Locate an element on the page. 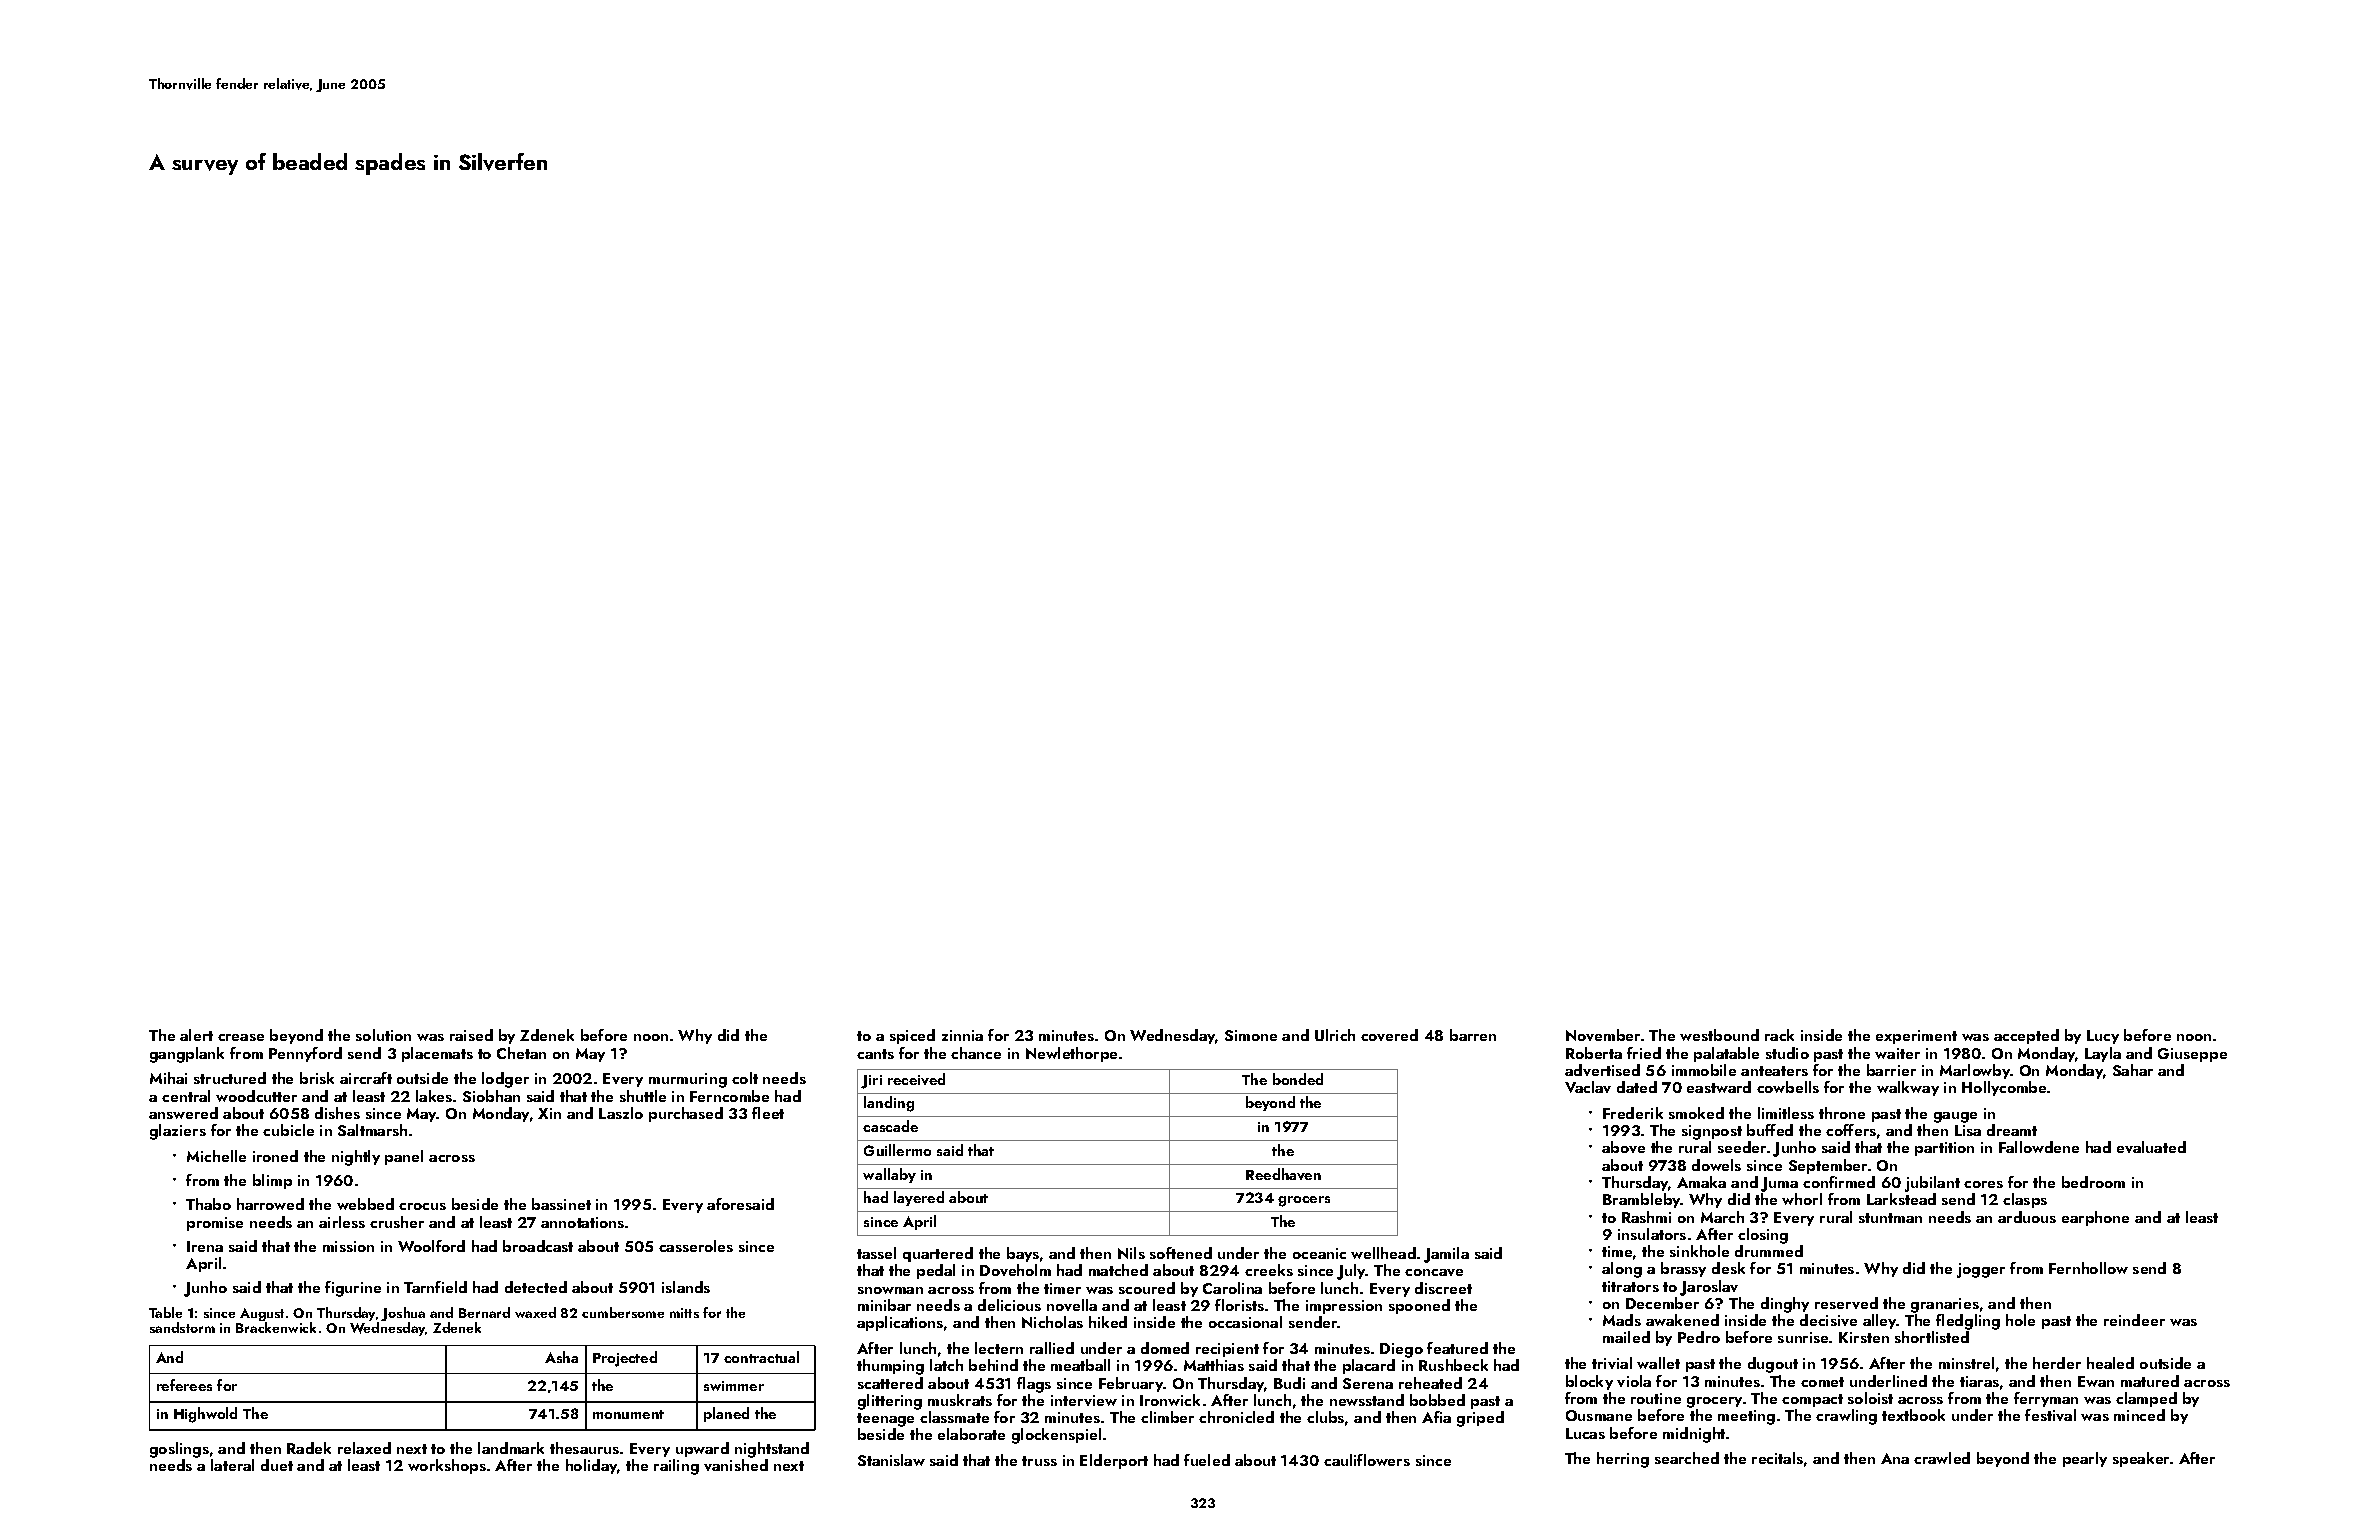  speaker is located at coordinates (2141, 1459).
